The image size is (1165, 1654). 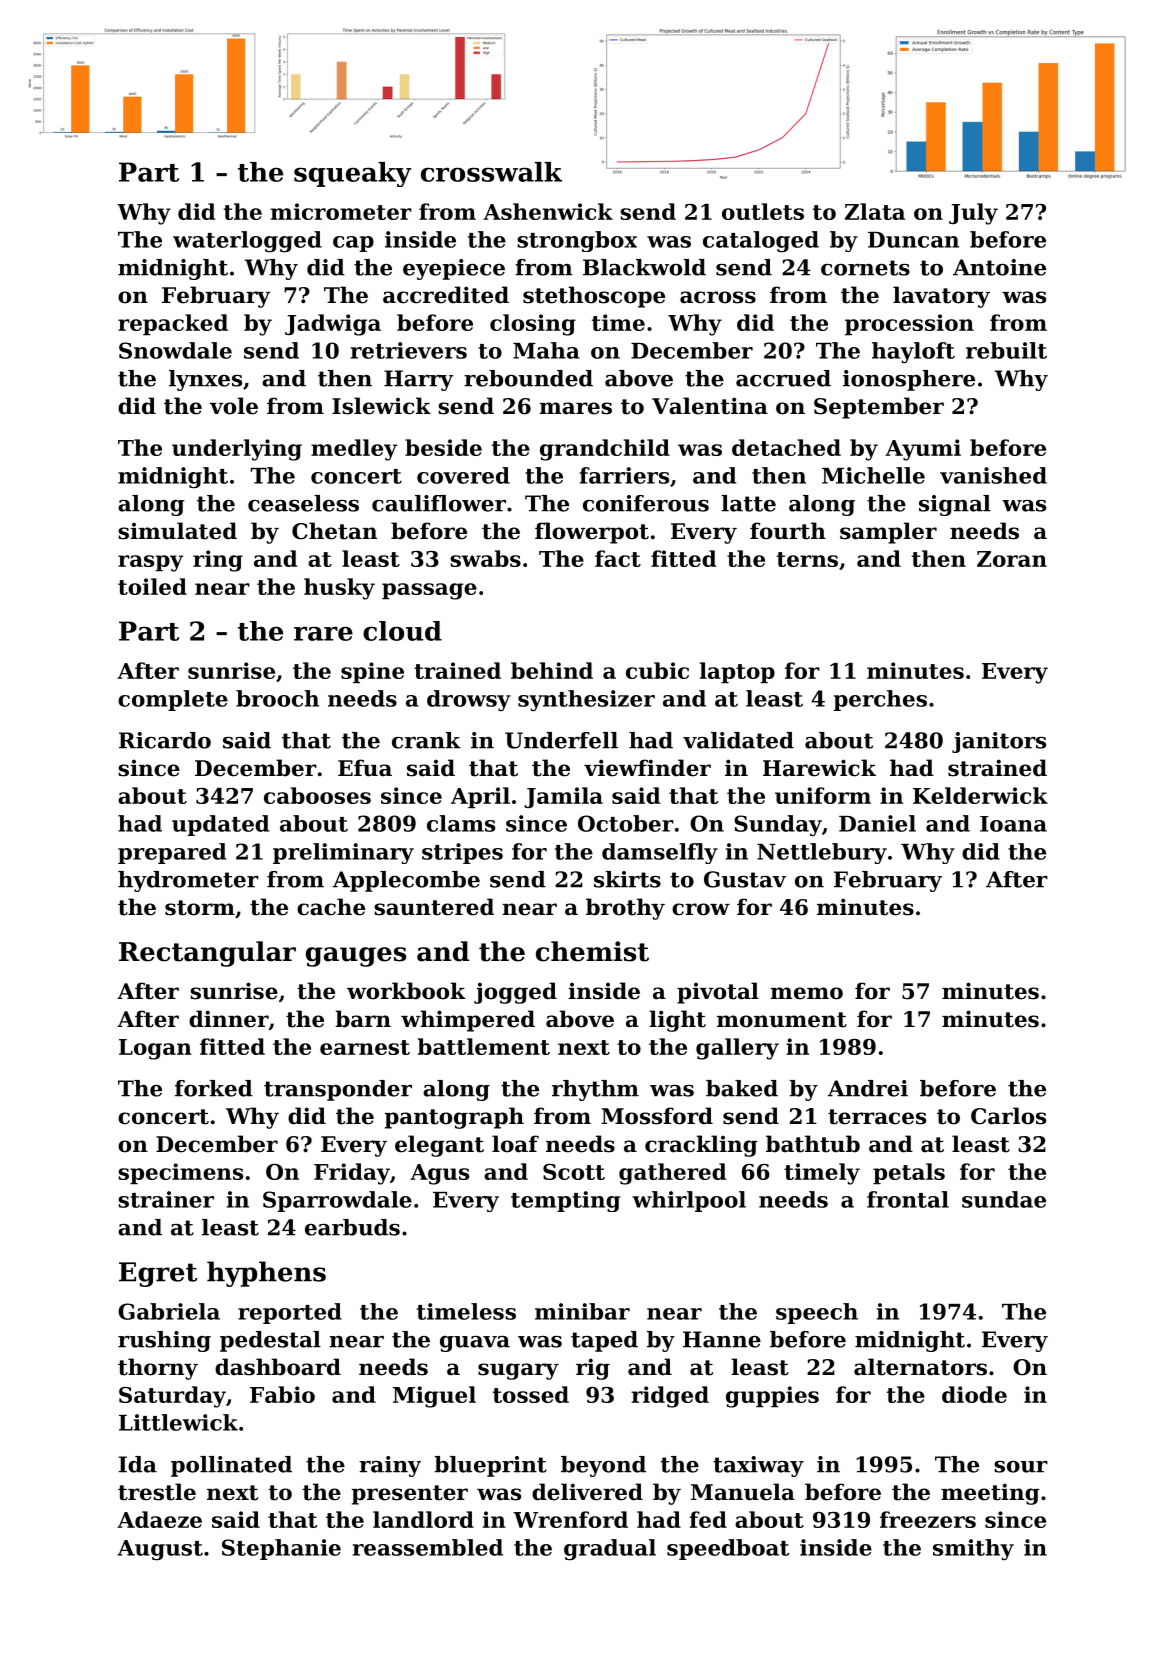 What do you see at coordinates (592, 533) in the document?
I see `flowerpot` at bounding box center [592, 533].
